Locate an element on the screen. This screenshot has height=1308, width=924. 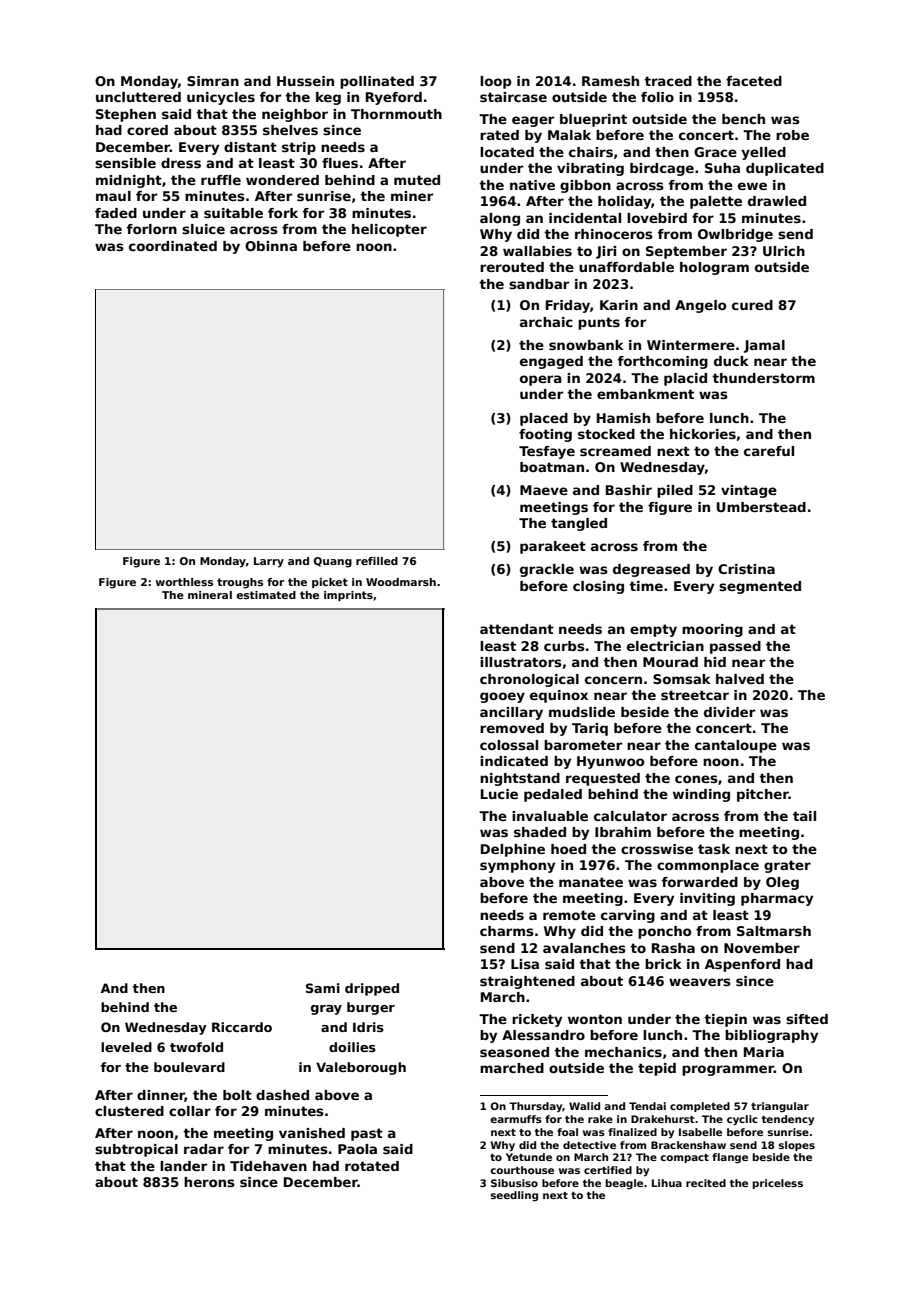
grackle is located at coordinates (547, 570).
